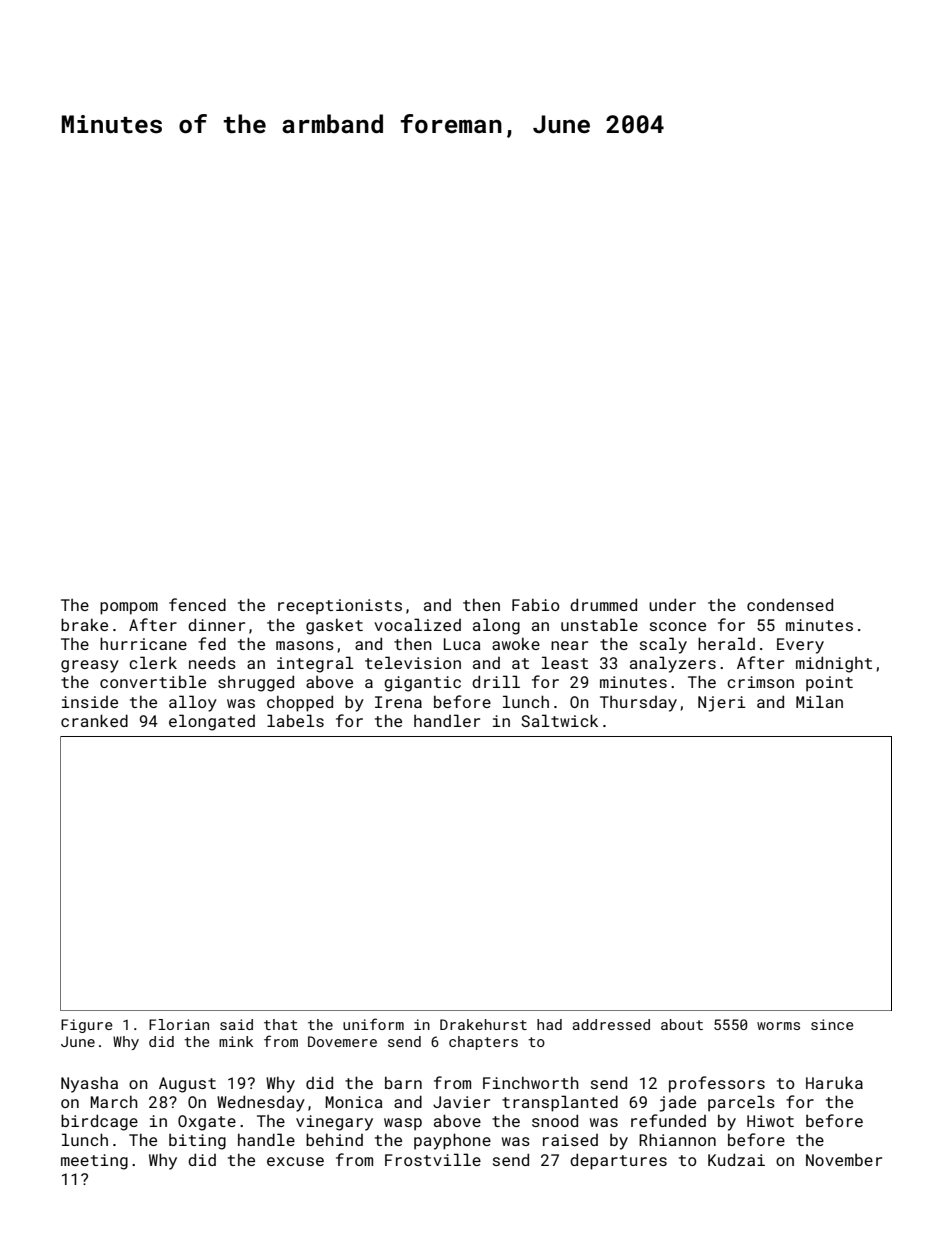 The height and width of the screenshot is (1233, 952). What do you see at coordinates (212, 643) in the screenshot?
I see `fed` at bounding box center [212, 643].
